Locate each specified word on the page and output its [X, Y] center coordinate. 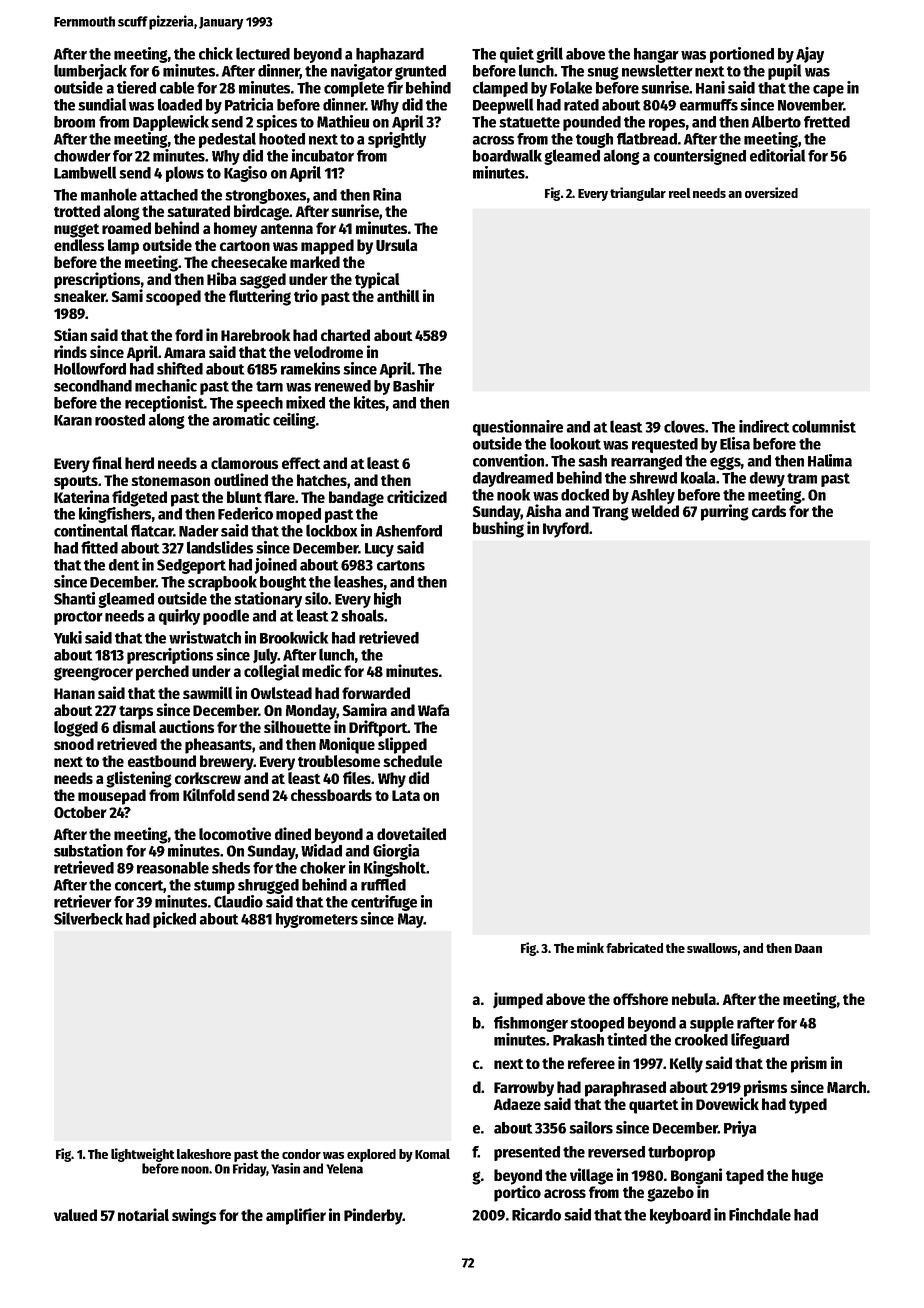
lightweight [143, 1155]
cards [769, 511]
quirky [179, 617]
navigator [362, 72]
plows [185, 174]
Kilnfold [209, 794]
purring [725, 512]
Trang [610, 513]
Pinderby [373, 1216]
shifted [180, 368]
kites [369, 402]
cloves [684, 426]
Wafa [434, 710]
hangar [656, 55]
